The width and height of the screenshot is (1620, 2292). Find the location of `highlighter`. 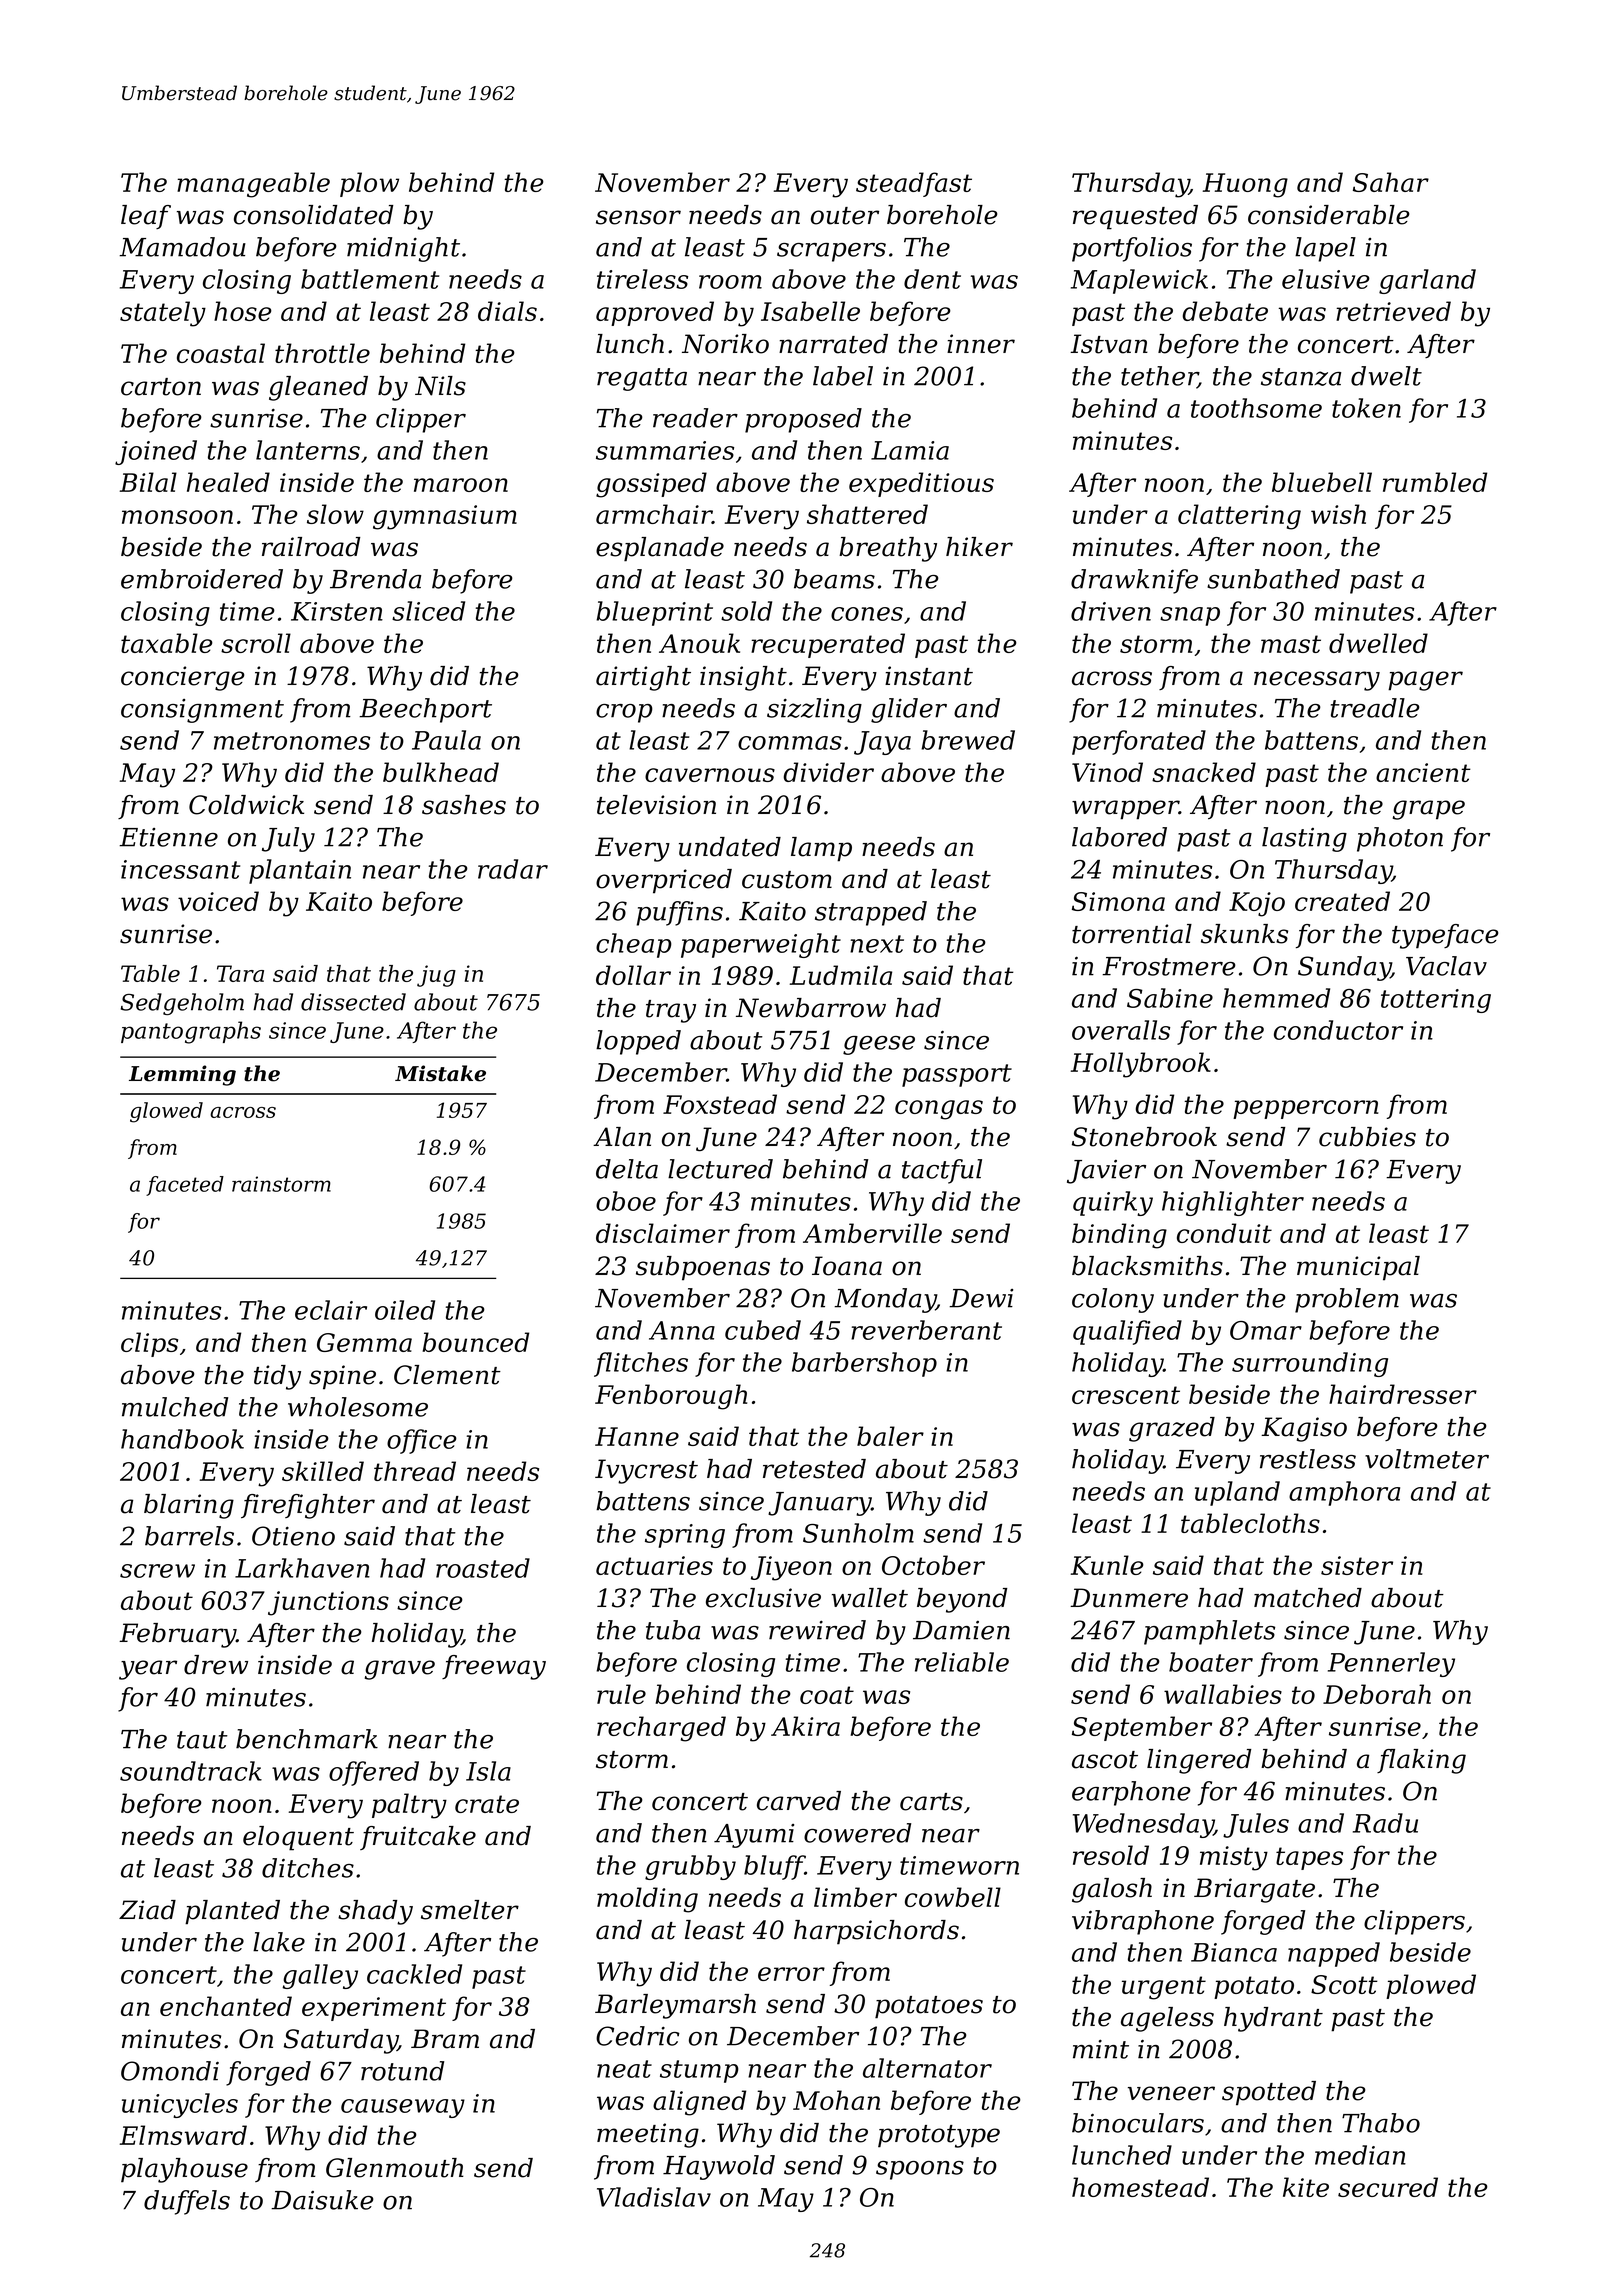

highlighter is located at coordinates (1233, 1203).
